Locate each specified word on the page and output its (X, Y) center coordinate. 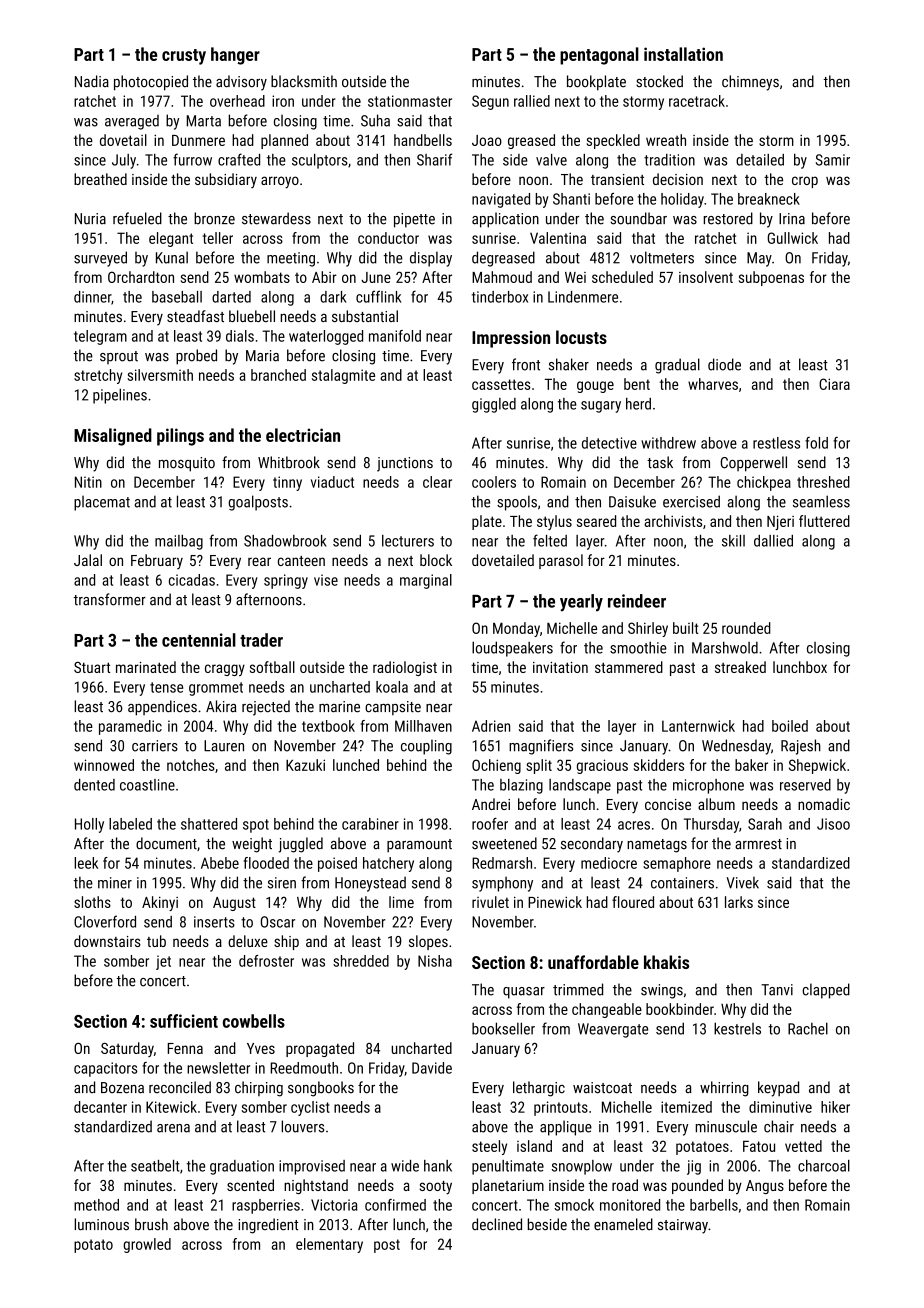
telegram (100, 337)
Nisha (435, 961)
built (686, 628)
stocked (659, 81)
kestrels (737, 1028)
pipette (414, 220)
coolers (494, 482)
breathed (100, 179)
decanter (100, 1107)
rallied (532, 101)
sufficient (184, 1021)
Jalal (88, 560)
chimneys (750, 83)
